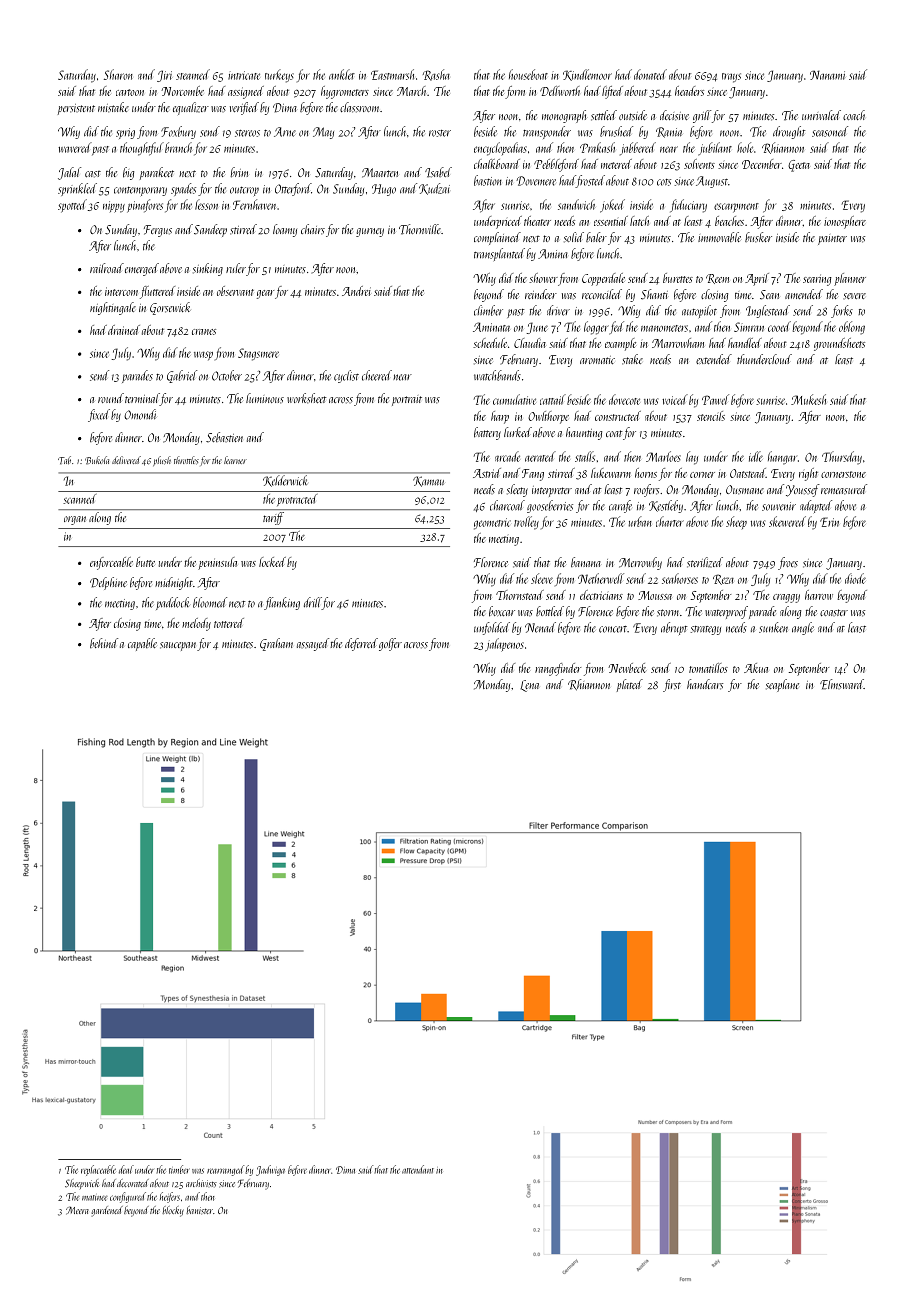  Describe the element at coordinates (162, 461) in the screenshot. I see `plush` at that location.
